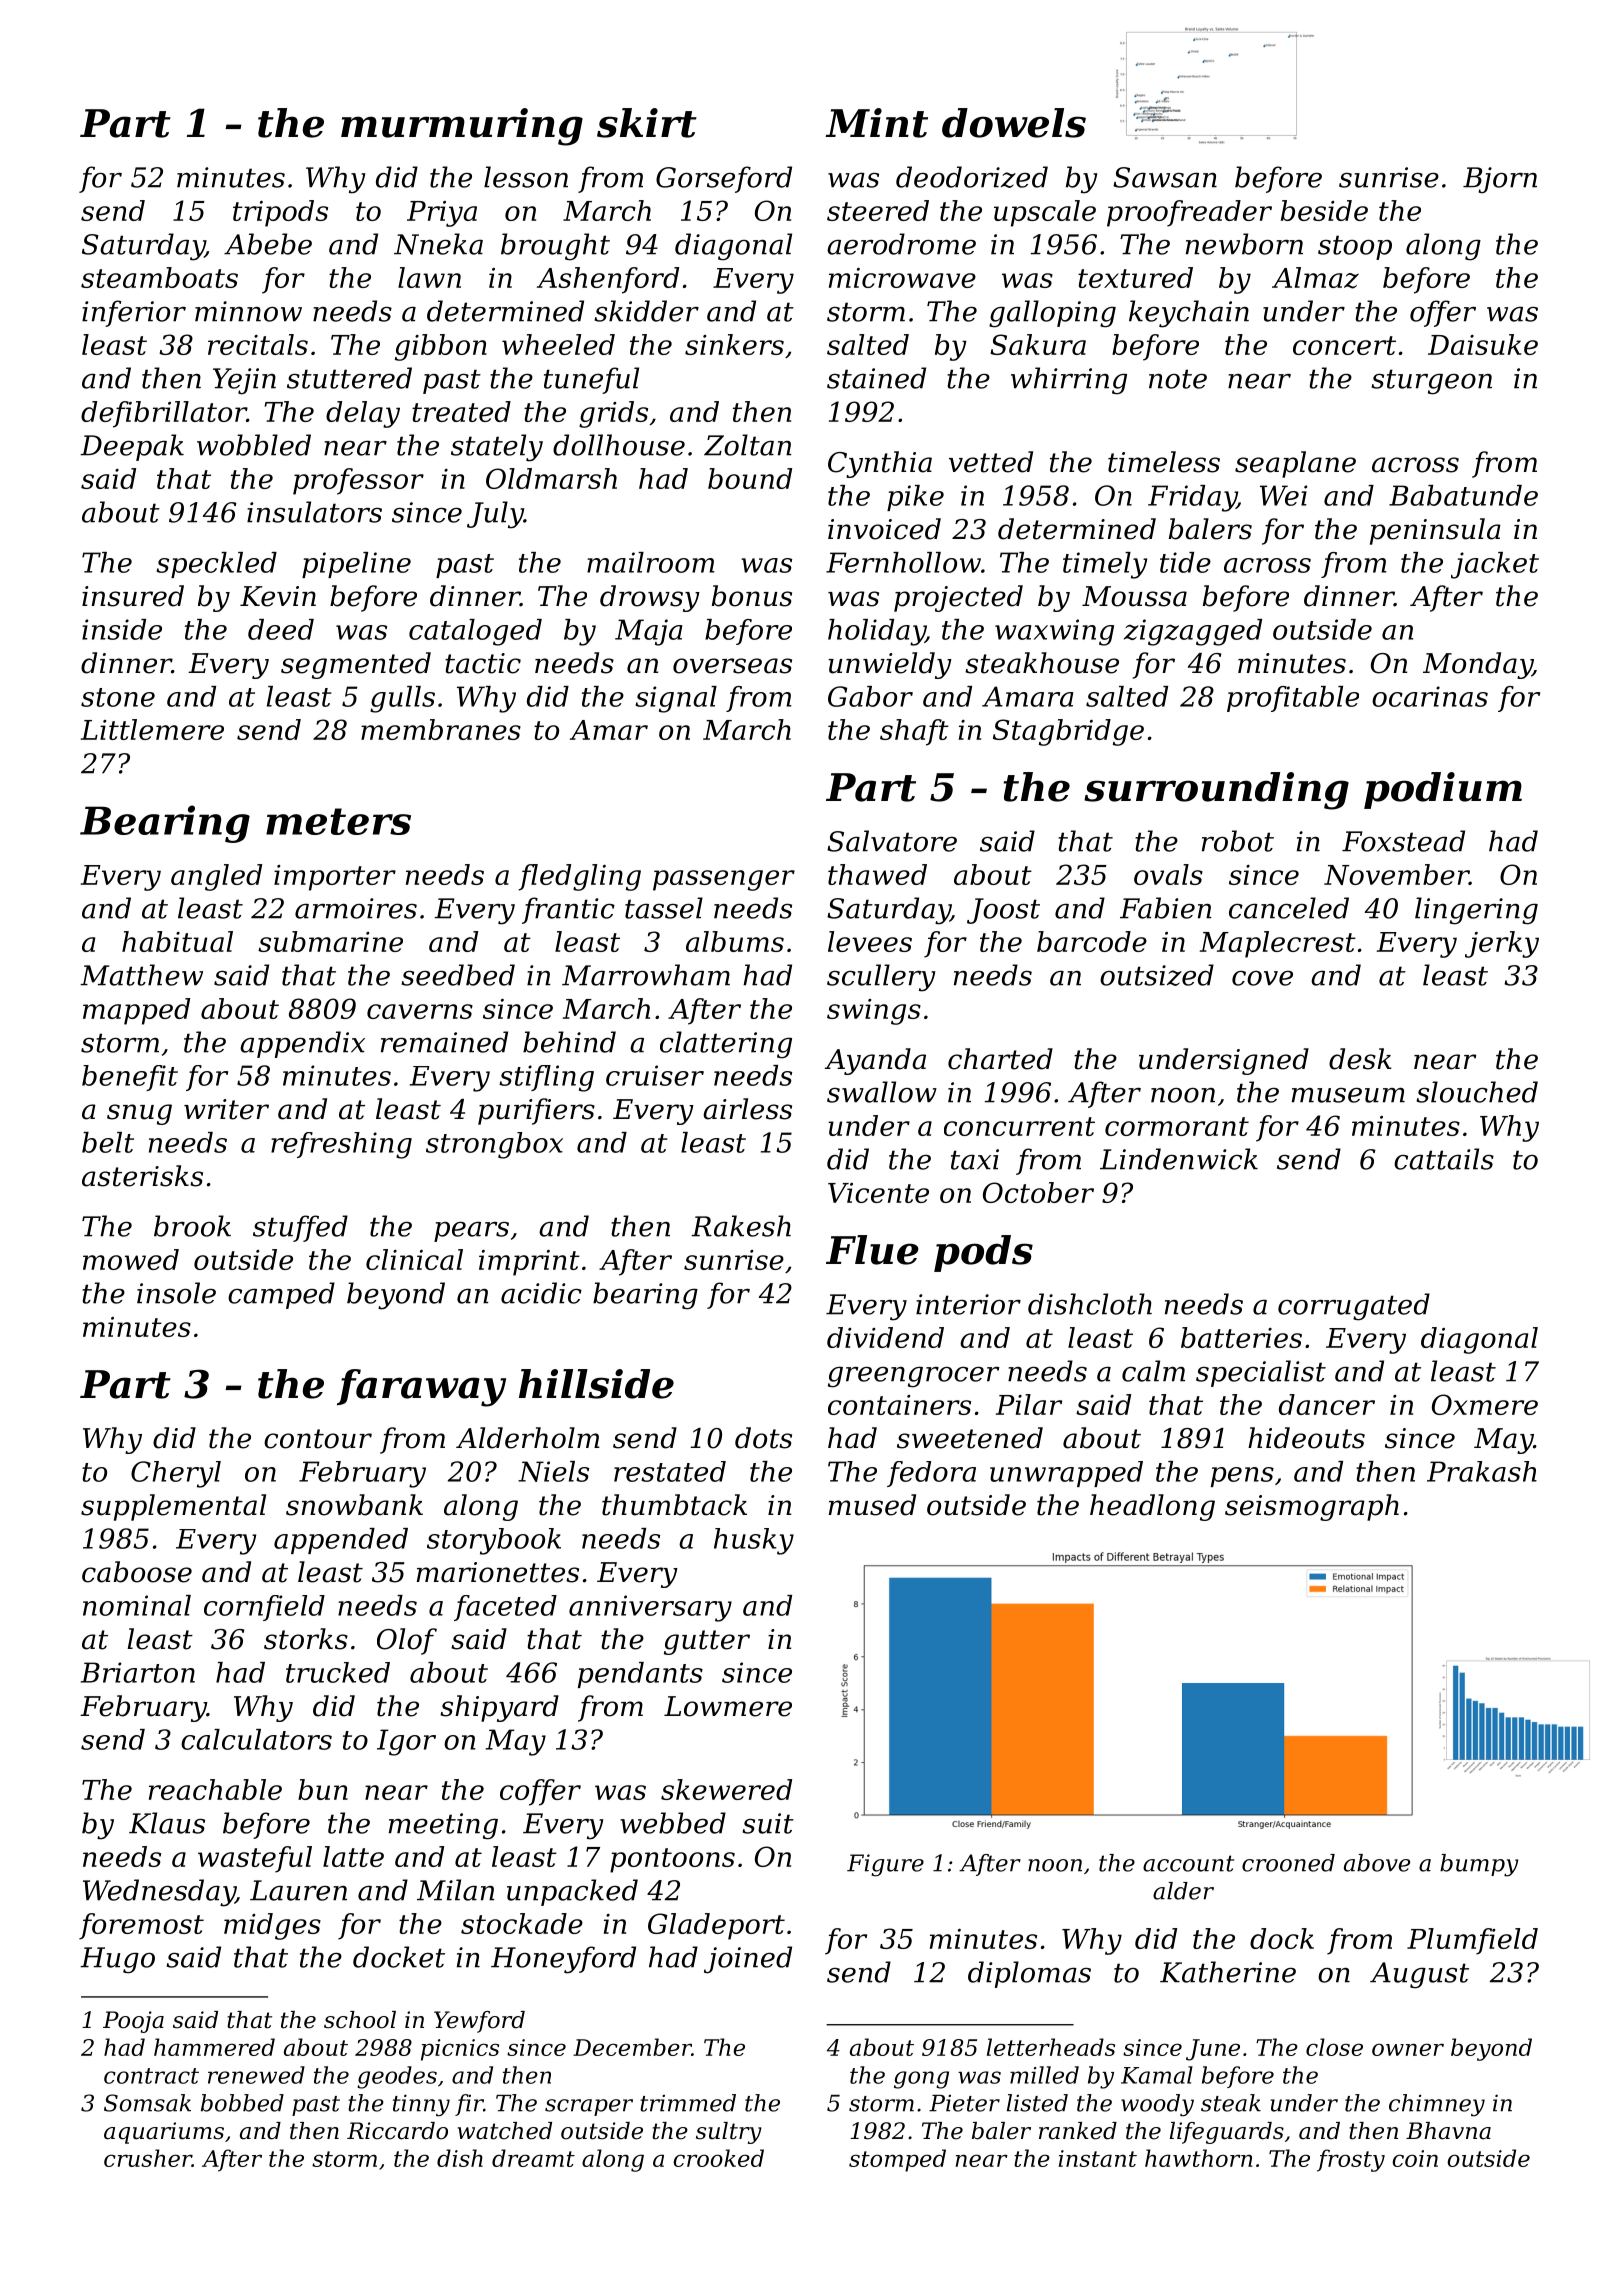  I want to click on Bjorn, so click(1500, 180).
